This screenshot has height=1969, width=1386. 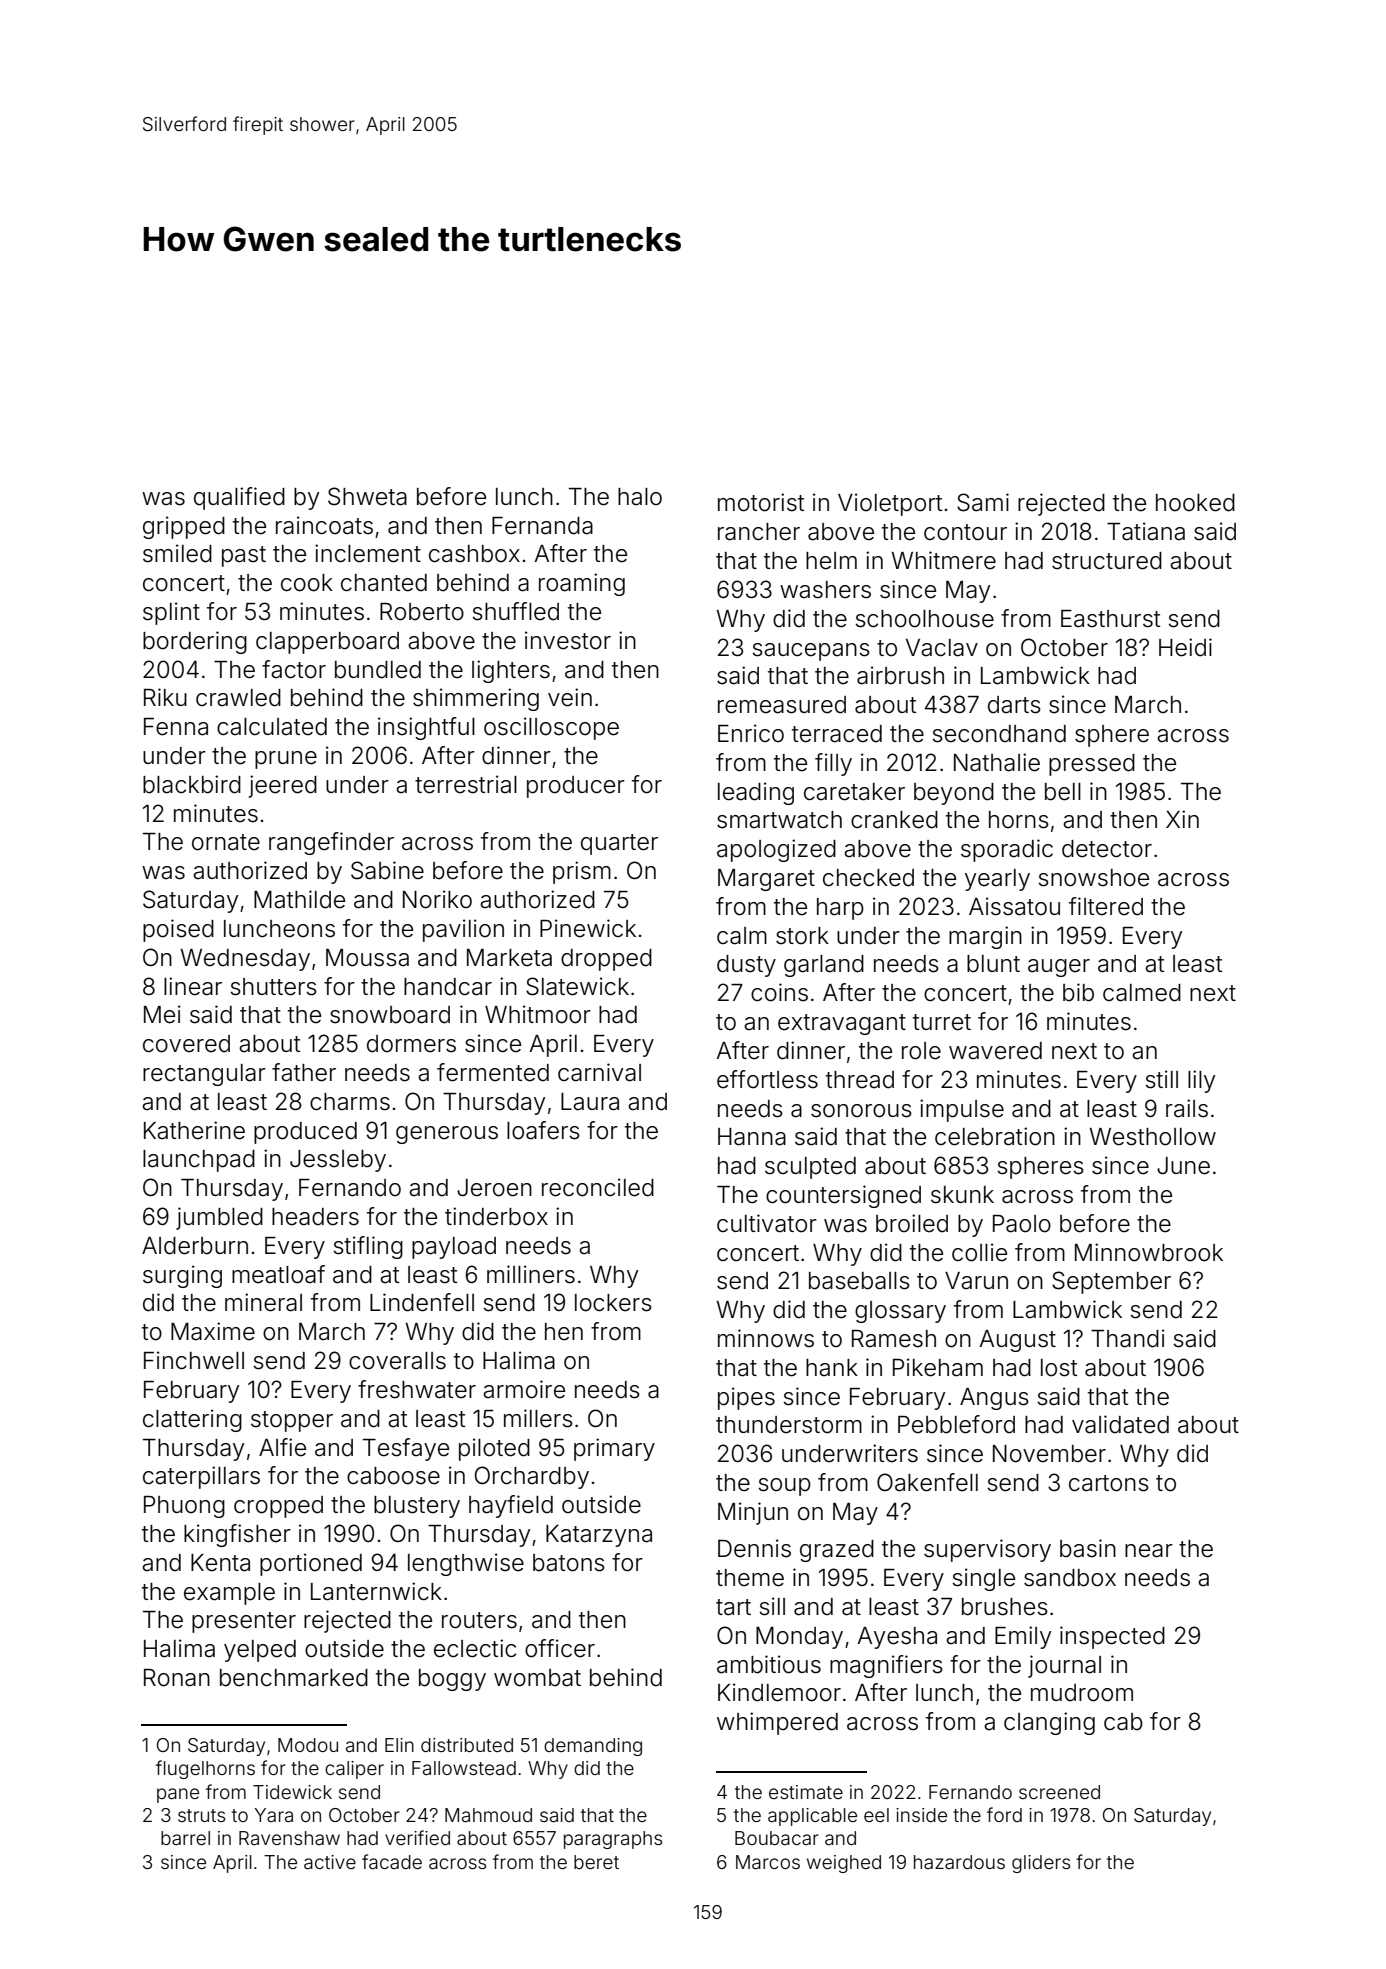 I want to click on Monday, so click(x=799, y=1638).
